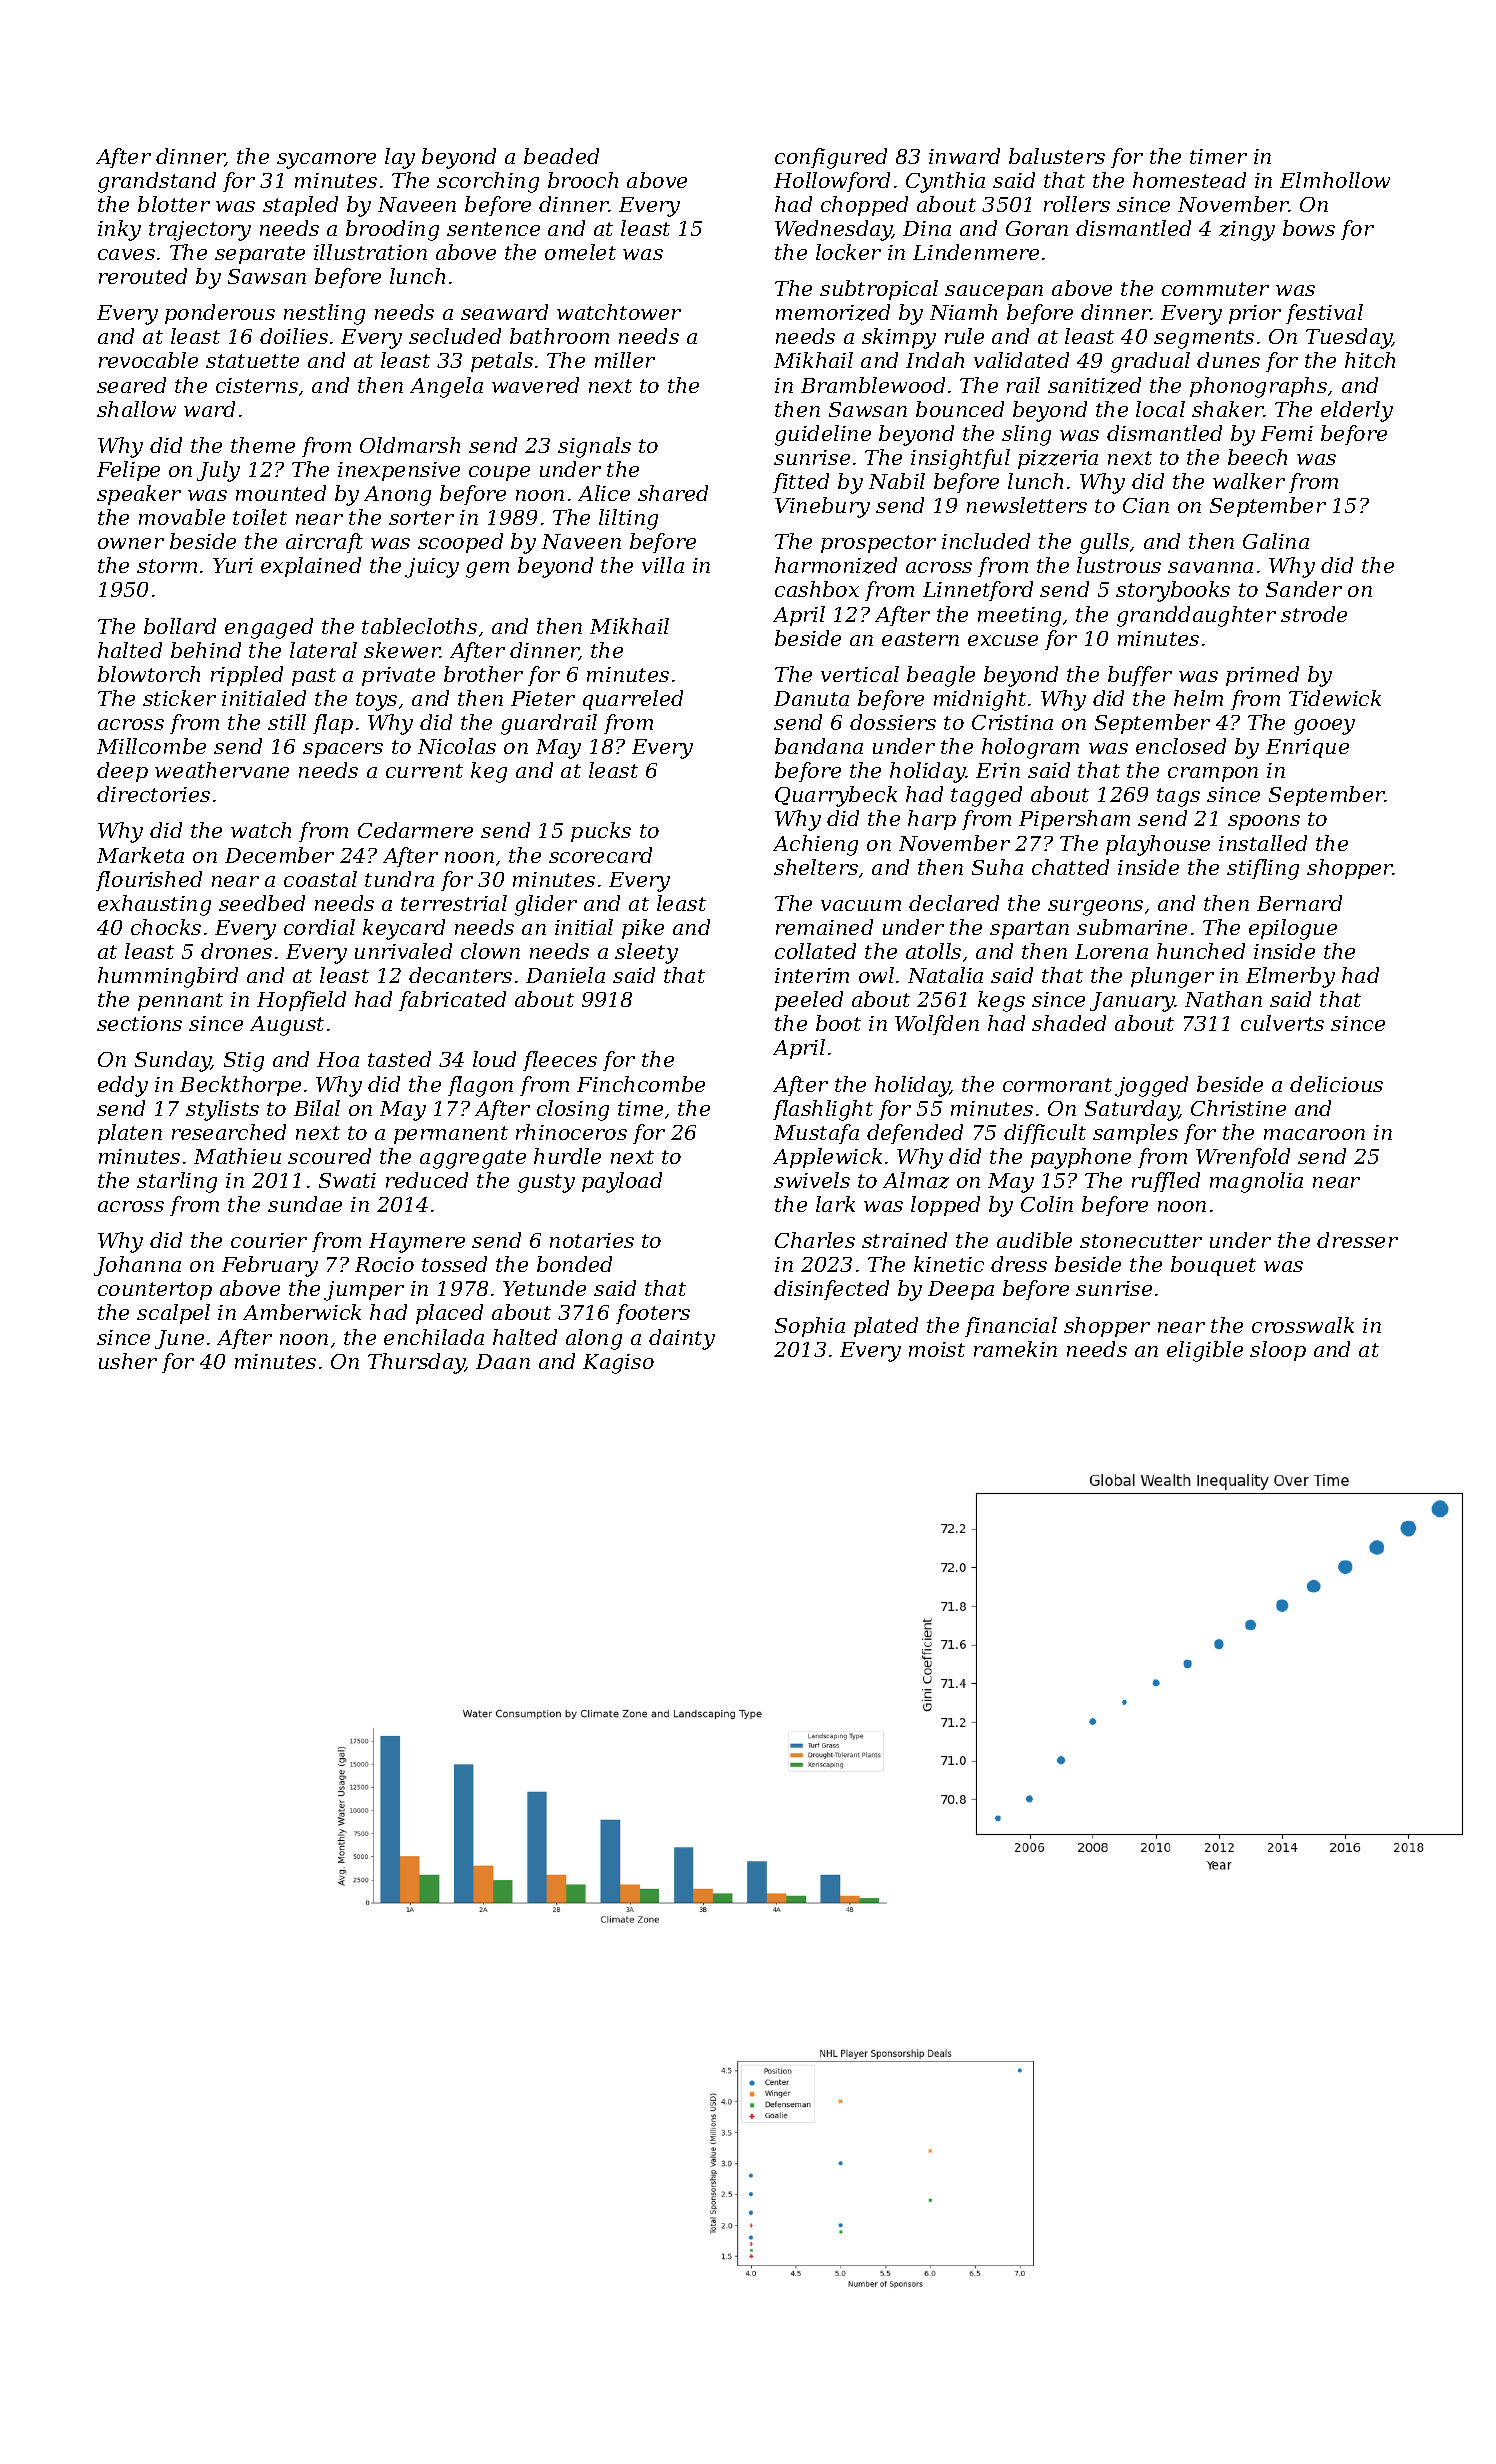 The height and width of the screenshot is (2464, 1496). What do you see at coordinates (819, 746) in the screenshot?
I see `bandana` at bounding box center [819, 746].
